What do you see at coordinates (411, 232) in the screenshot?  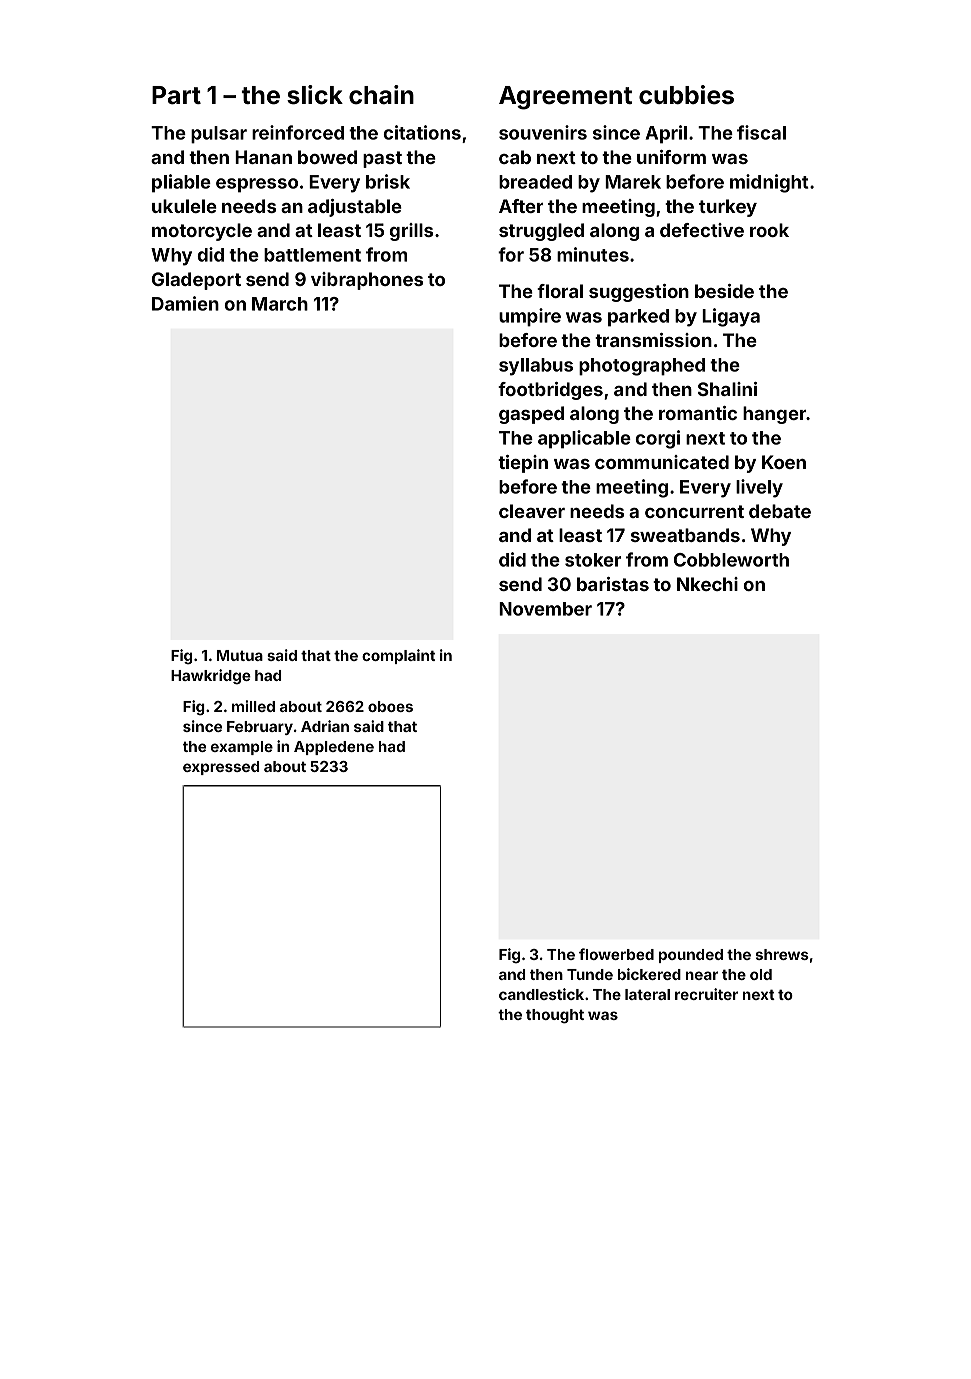 I see `grills` at bounding box center [411, 232].
